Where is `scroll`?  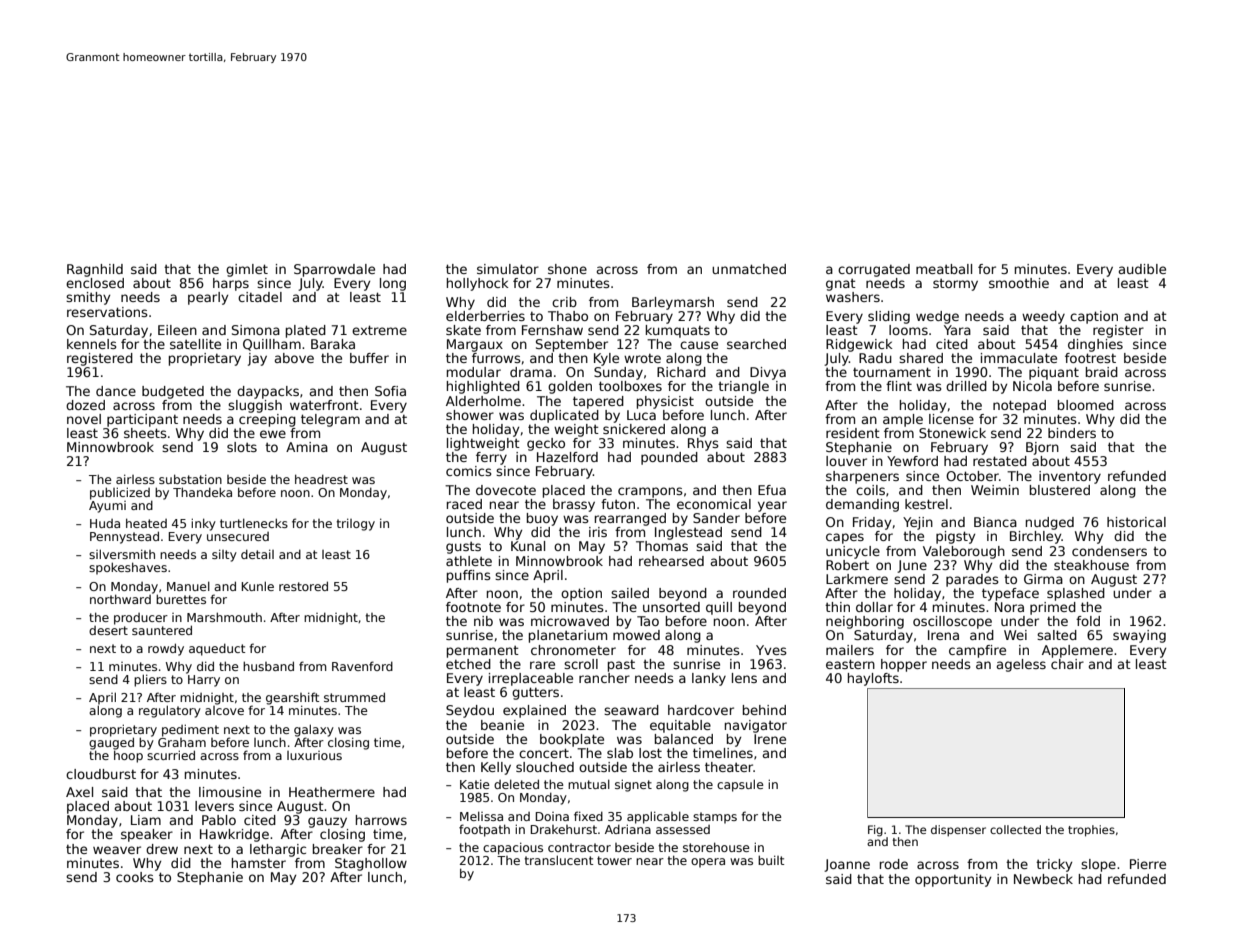
scroll is located at coordinates (581, 664).
